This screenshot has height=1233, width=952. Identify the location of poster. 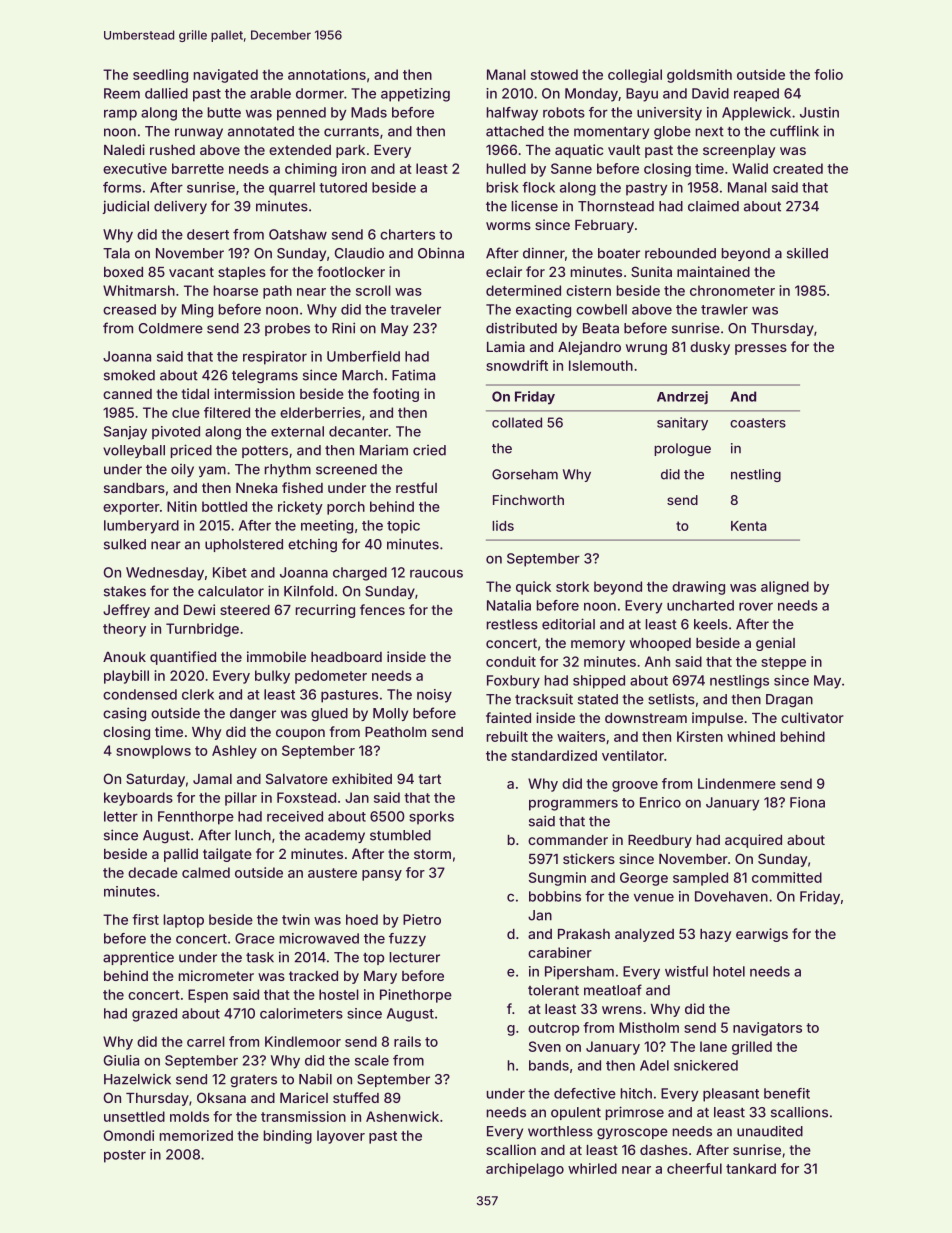
(125, 1156).
